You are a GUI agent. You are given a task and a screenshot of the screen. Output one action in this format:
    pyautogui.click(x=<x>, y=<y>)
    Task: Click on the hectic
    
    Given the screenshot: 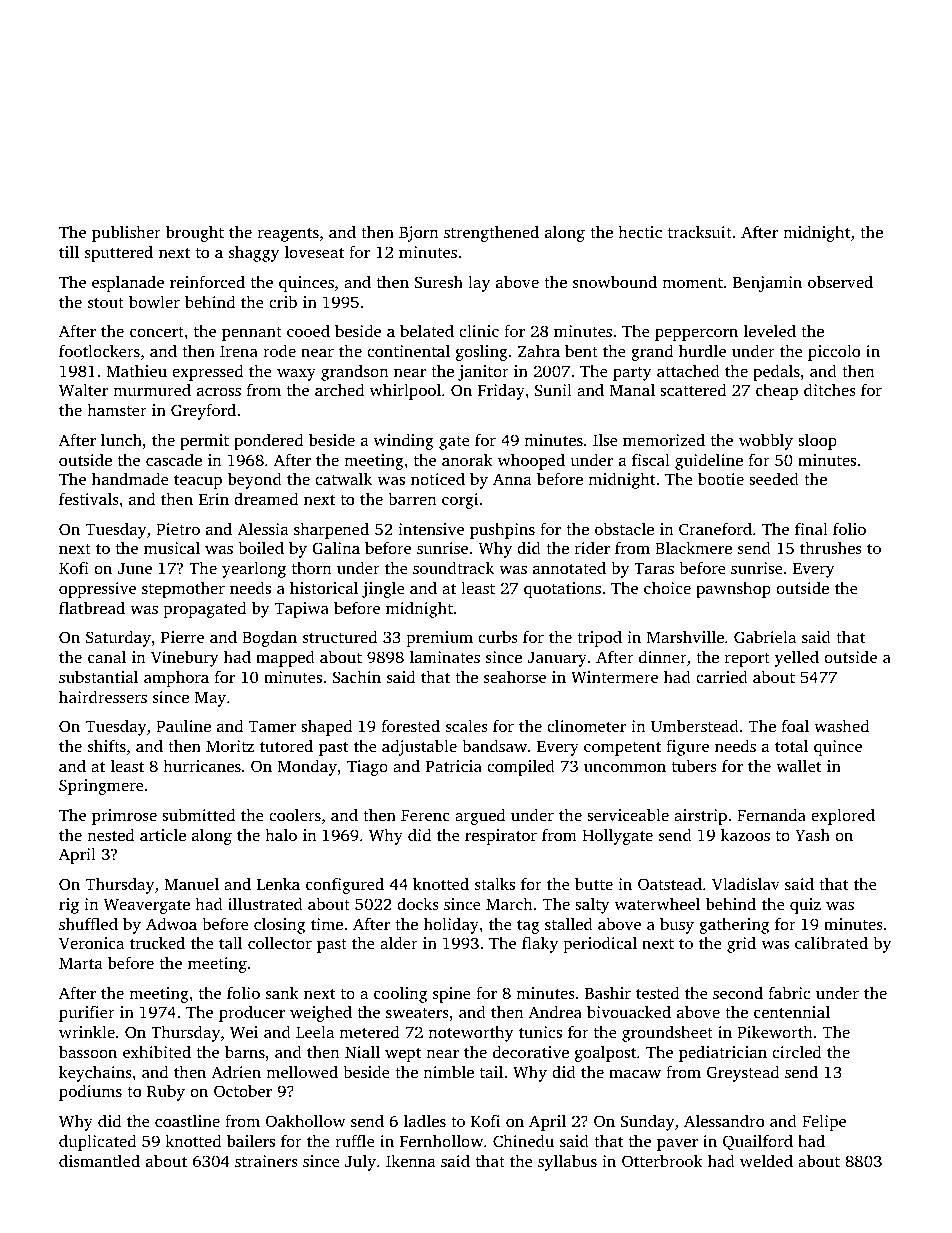 What is the action you would take?
    pyautogui.click(x=640, y=231)
